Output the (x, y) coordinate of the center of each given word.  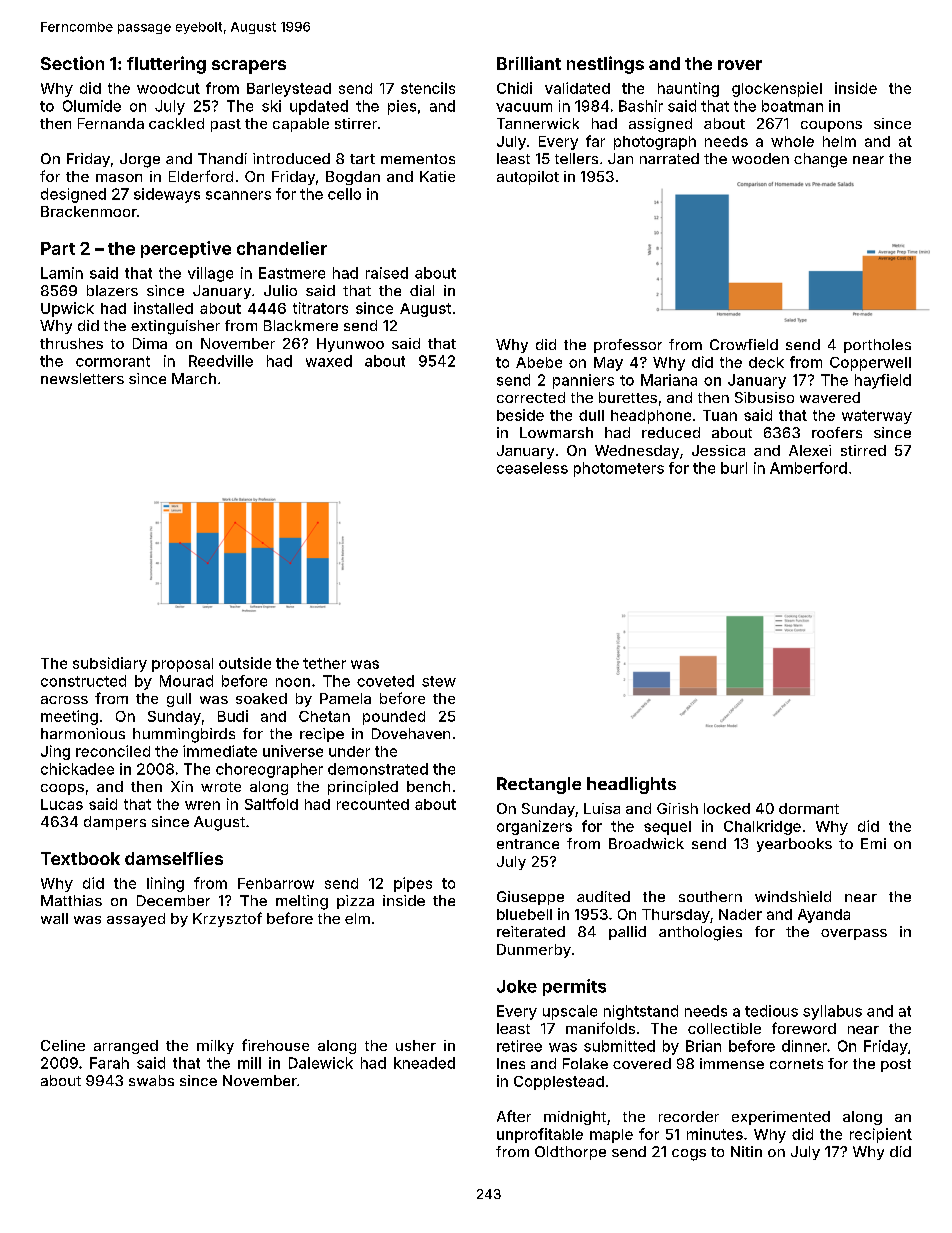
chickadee (77, 769)
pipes (413, 884)
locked (727, 808)
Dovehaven (411, 733)
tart (362, 159)
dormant (809, 808)
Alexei (810, 450)
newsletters (82, 378)
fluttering (166, 65)
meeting (69, 717)
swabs (151, 1080)
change (820, 160)
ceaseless (532, 468)
